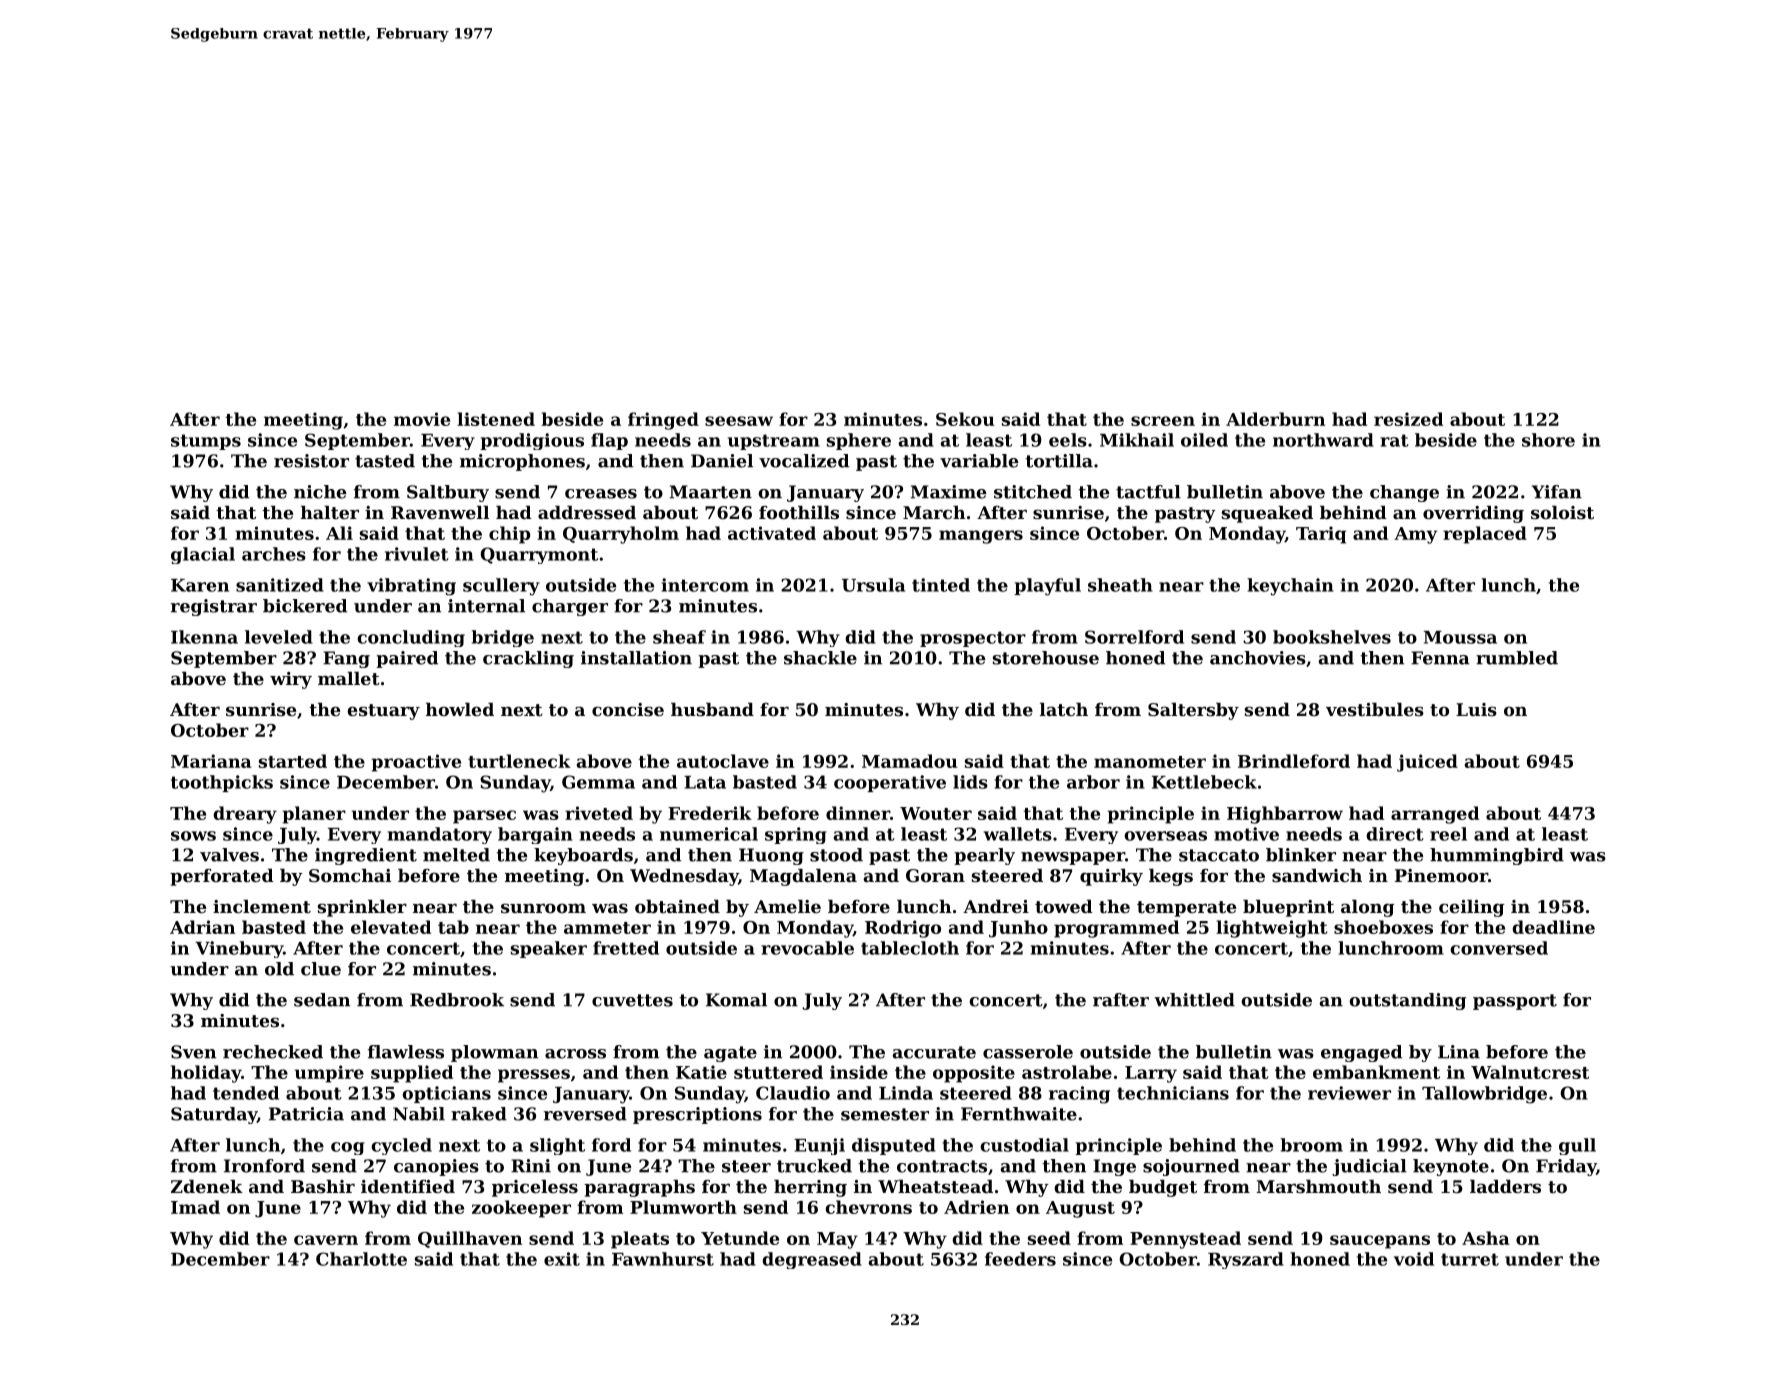  I want to click on vocalized, so click(804, 461).
